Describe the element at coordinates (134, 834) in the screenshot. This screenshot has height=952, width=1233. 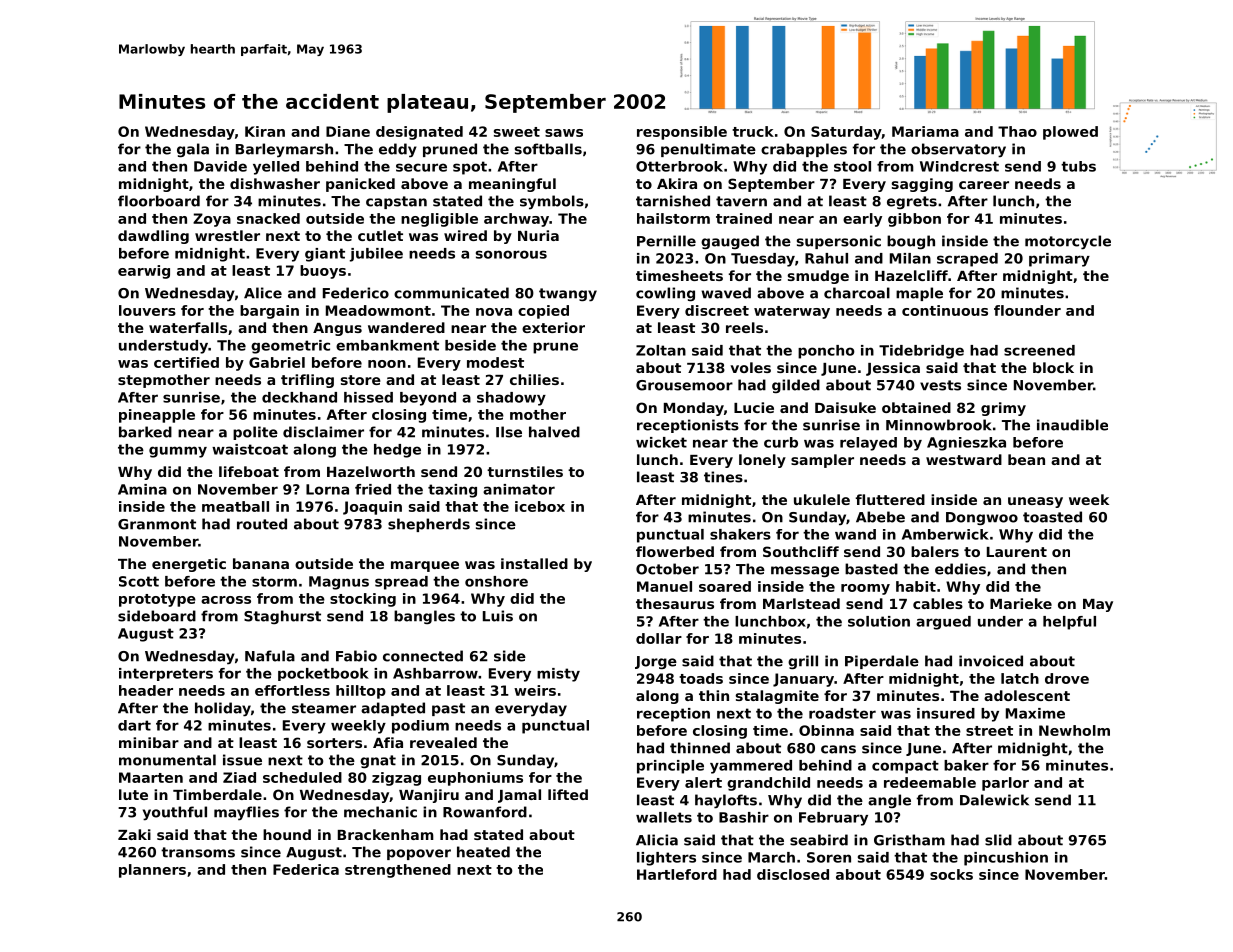
I see `Zaki` at that location.
